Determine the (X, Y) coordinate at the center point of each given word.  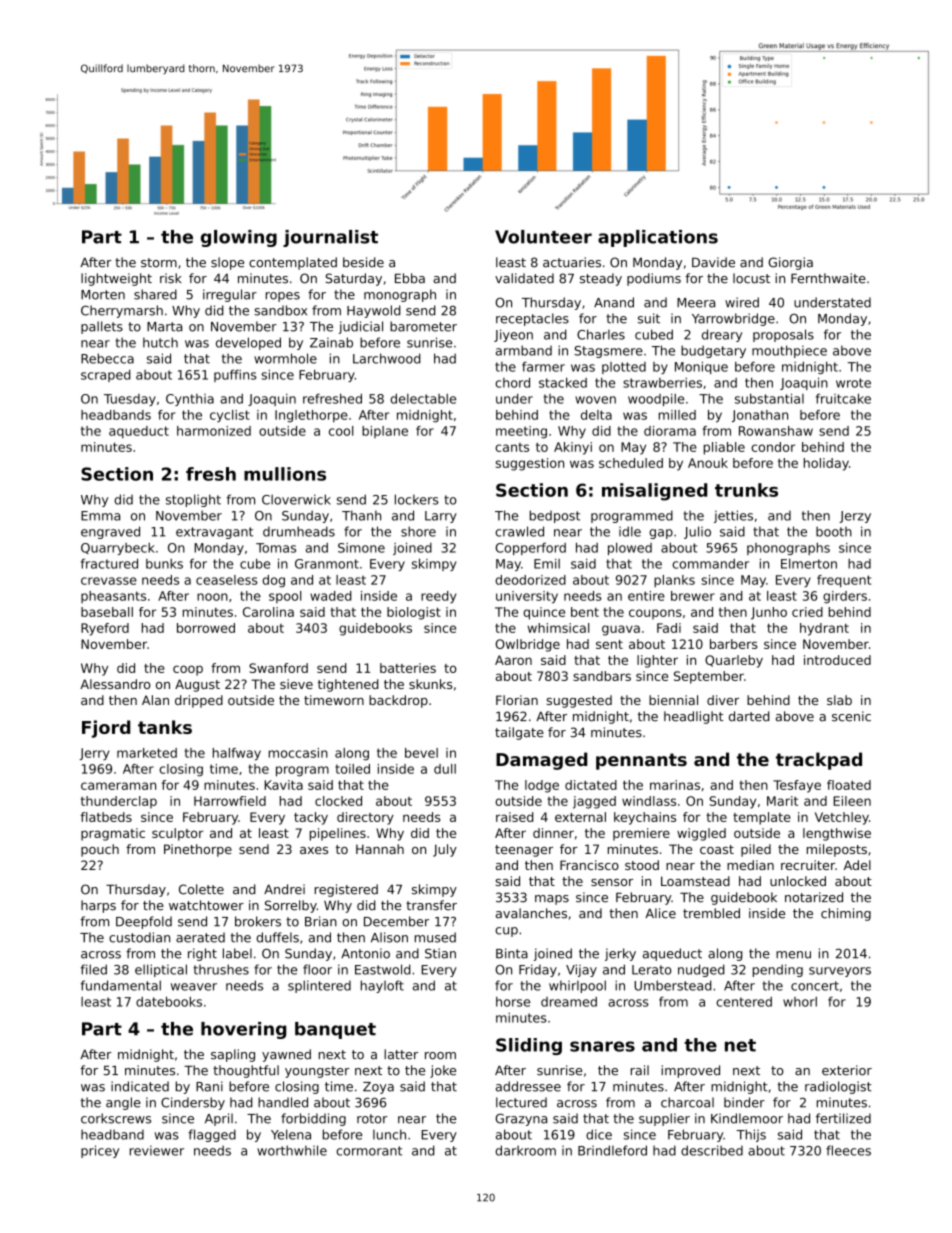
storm (159, 263)
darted (749, 716)
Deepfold (144, 922)
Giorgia (790, 263)
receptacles (532, 319)
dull (445, 769)
